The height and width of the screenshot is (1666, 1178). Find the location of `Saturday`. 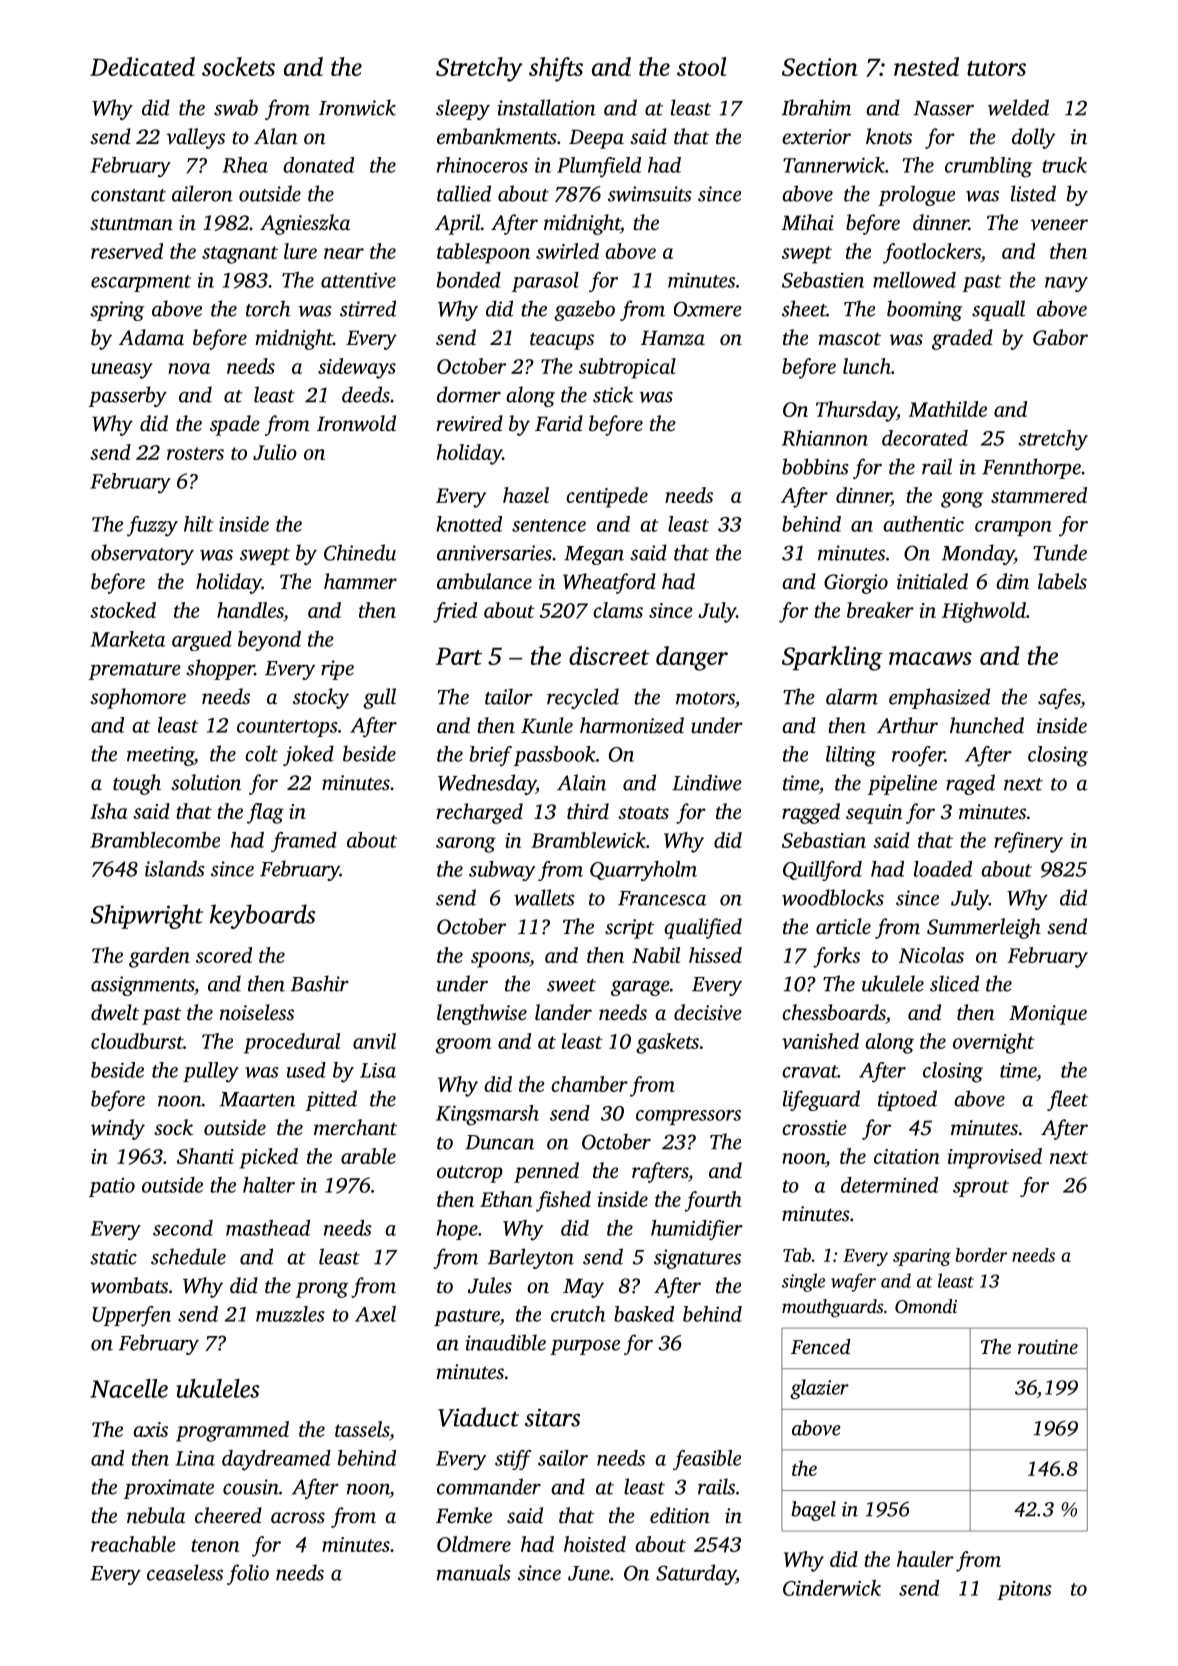

Saturday is located at coordinates (696, 1574).
